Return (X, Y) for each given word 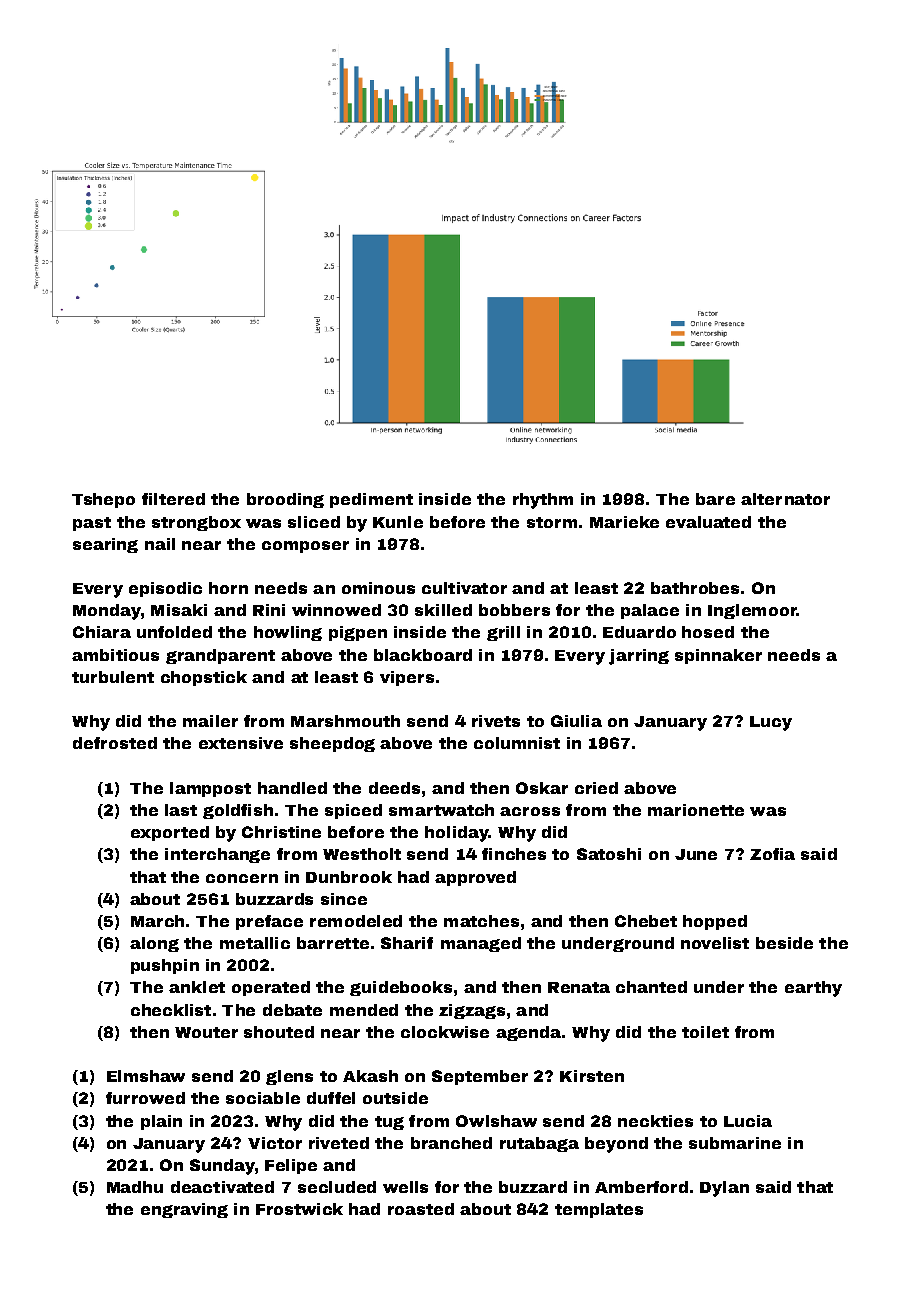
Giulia (576, 721)
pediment (371, 500)
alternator (785, 499)
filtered (173, 499)
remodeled (356, 921)
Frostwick (299, 1209)
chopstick (204, 678)
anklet (197, 987)
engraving (184, 1210)
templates (599, 1210)
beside (784, 943)
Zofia (772, 854)
